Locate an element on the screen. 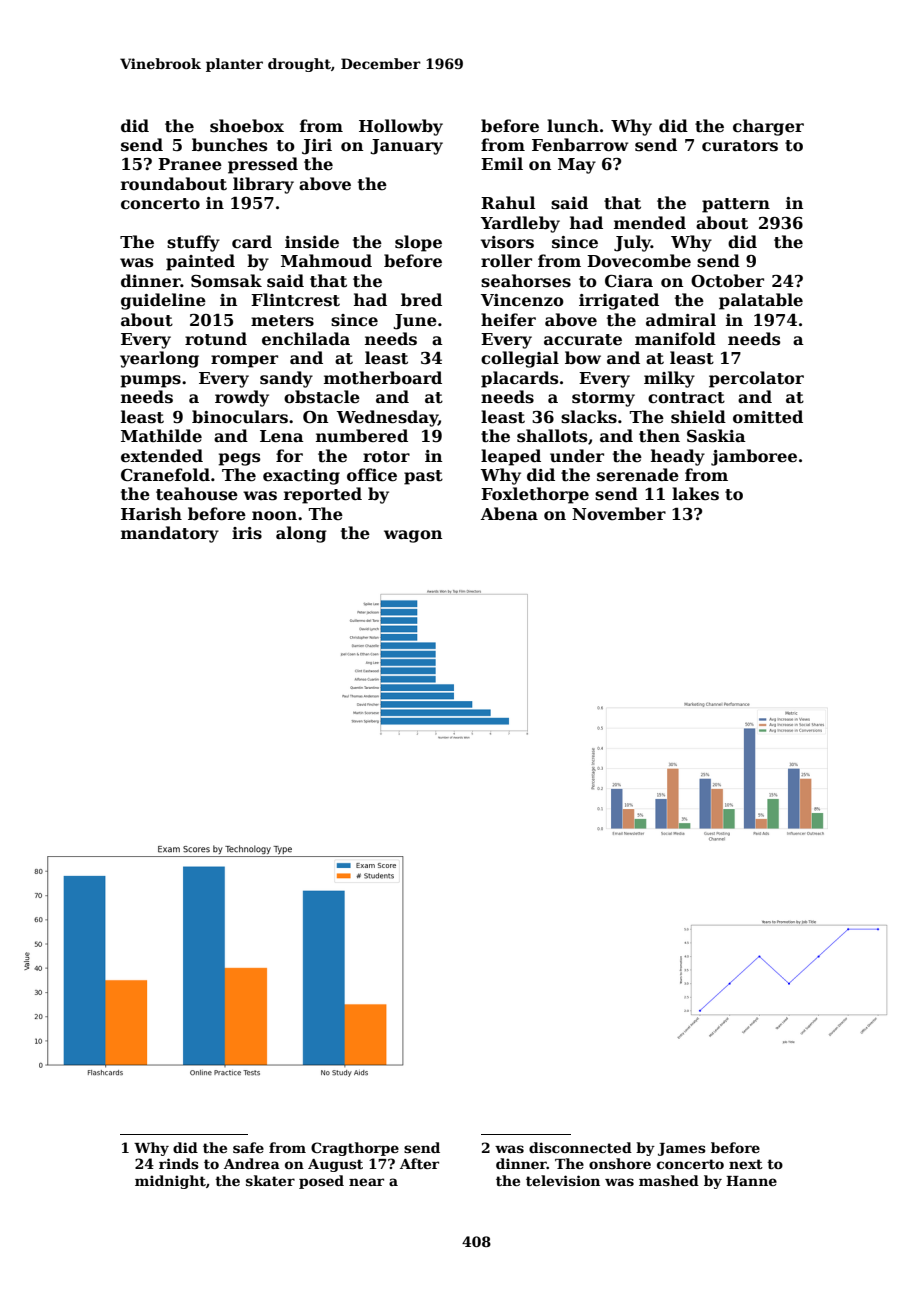  Emil is located at coordinates (502, 163).
